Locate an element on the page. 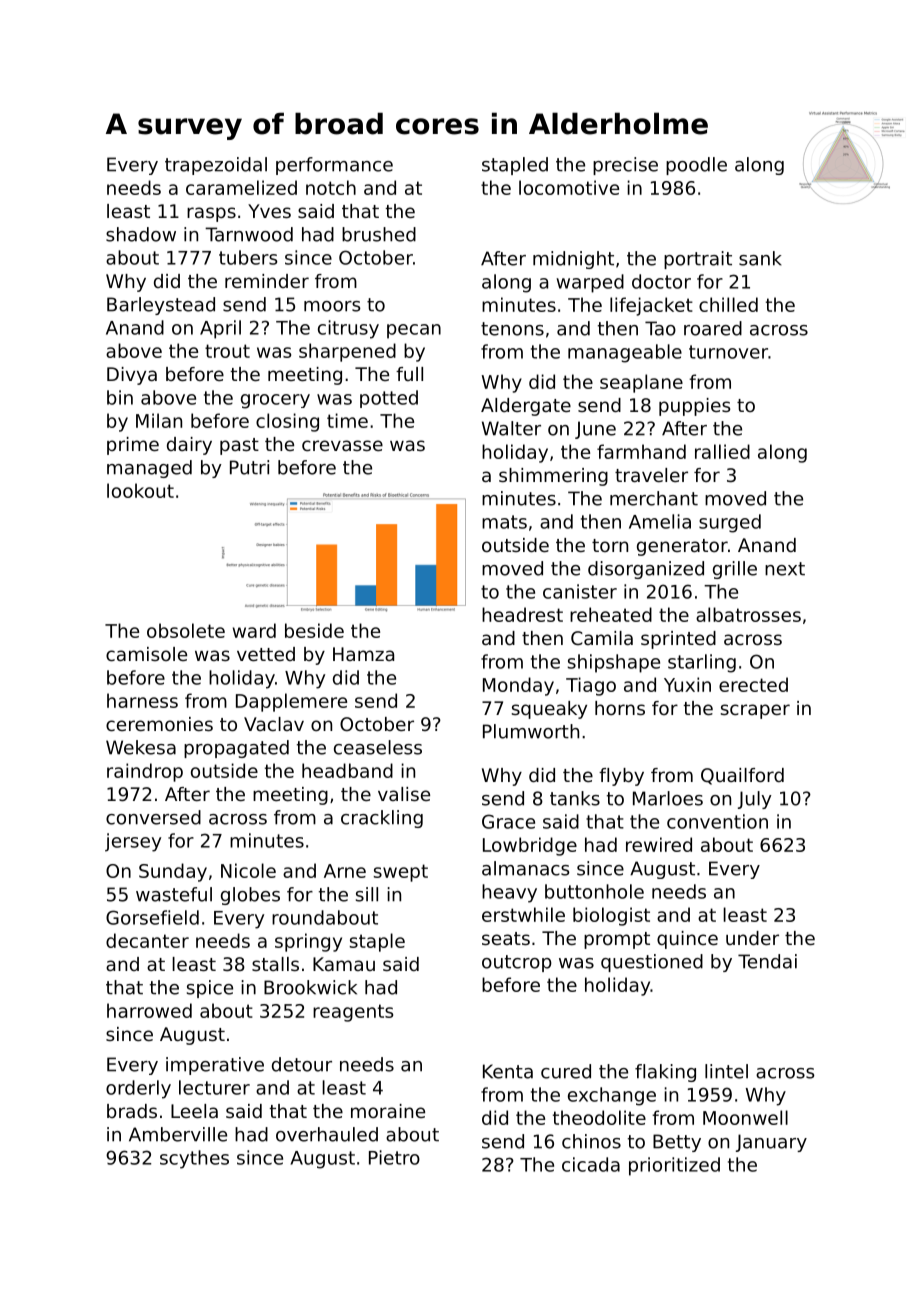 This page has width=924, height=1308. Moonwell is located at coordinates (745, 1117).
